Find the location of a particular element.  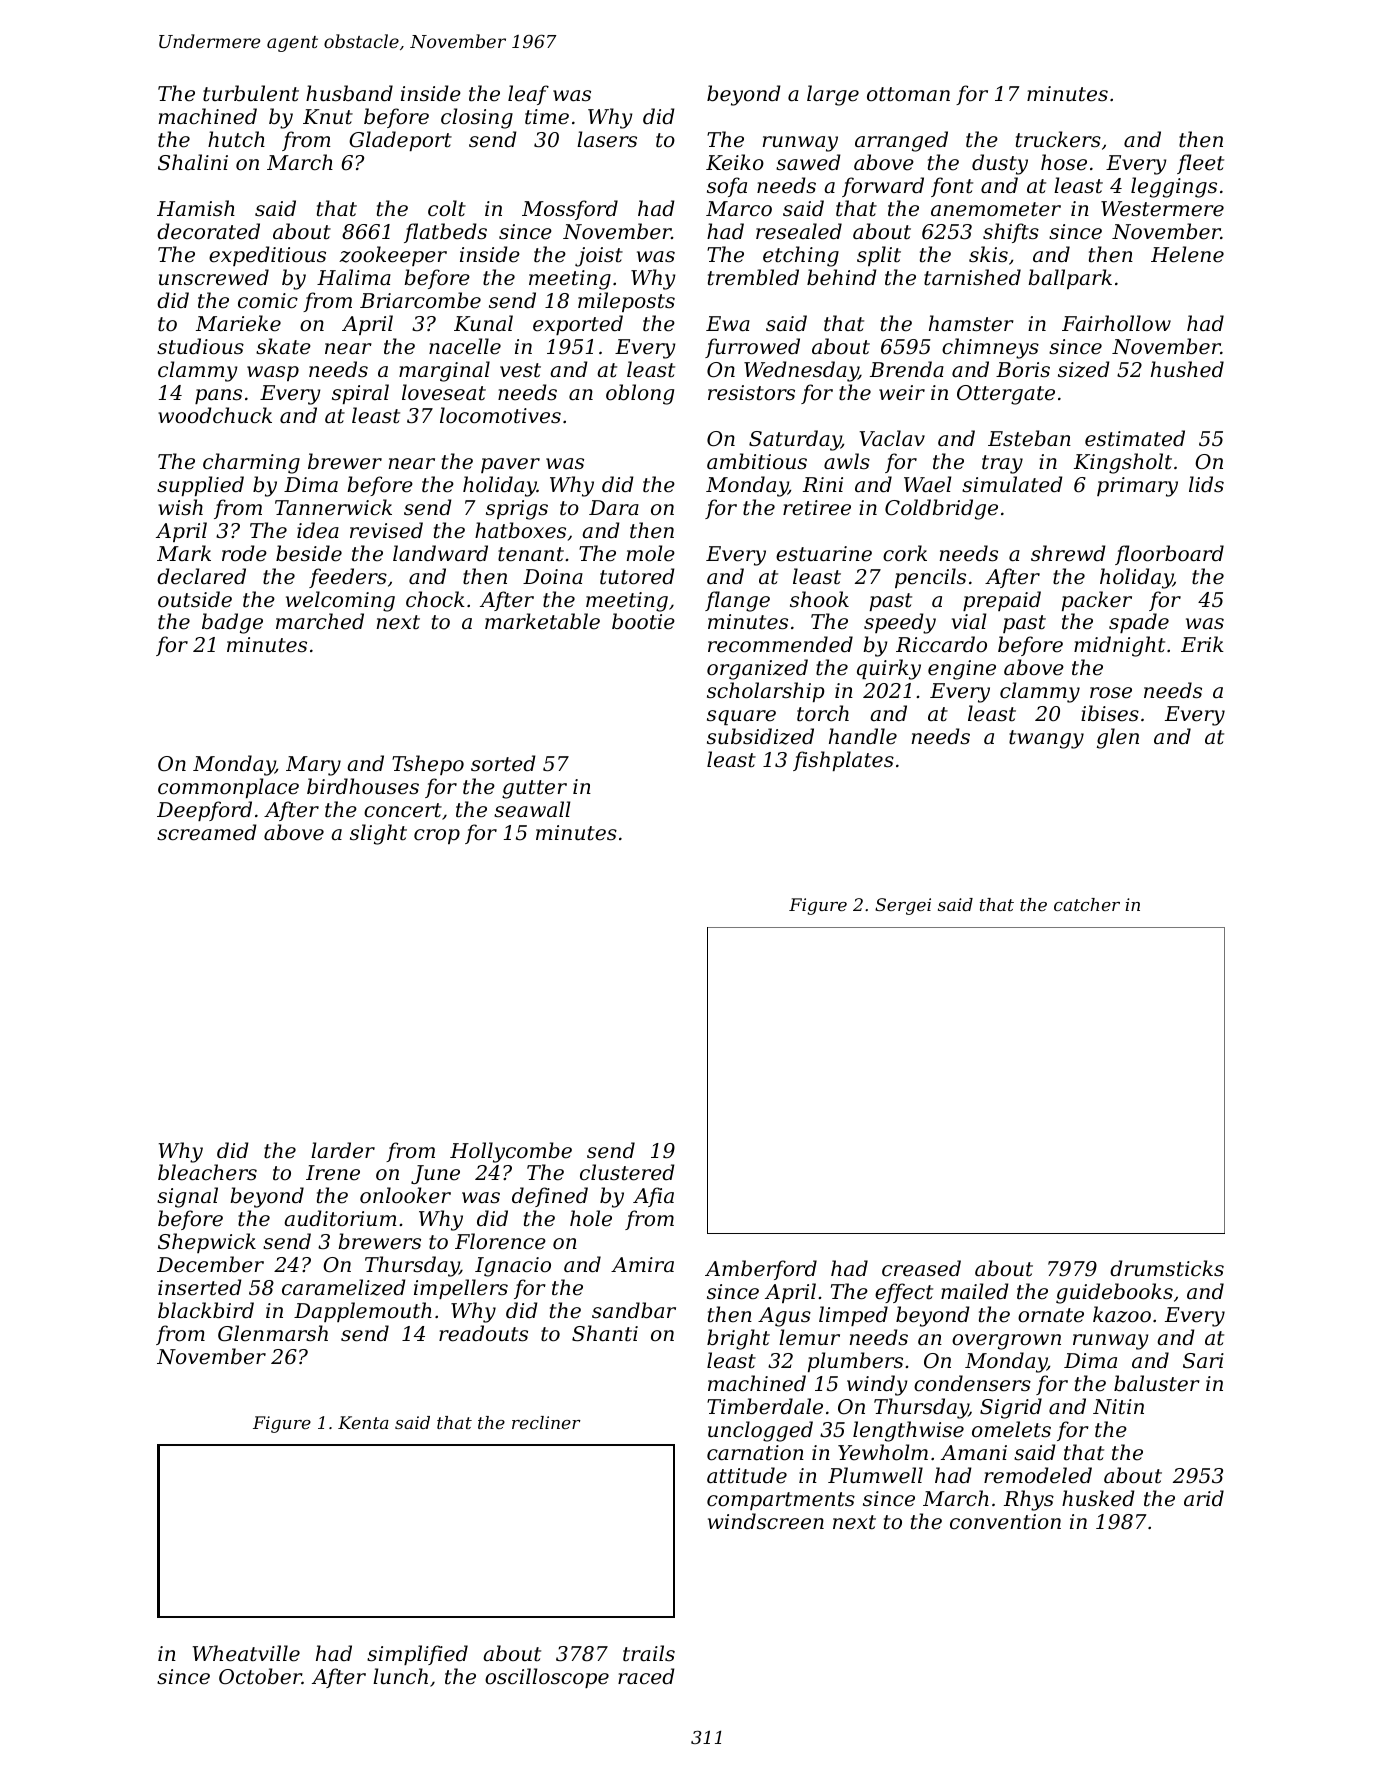

larder is located at coordinates (343, 1150).
